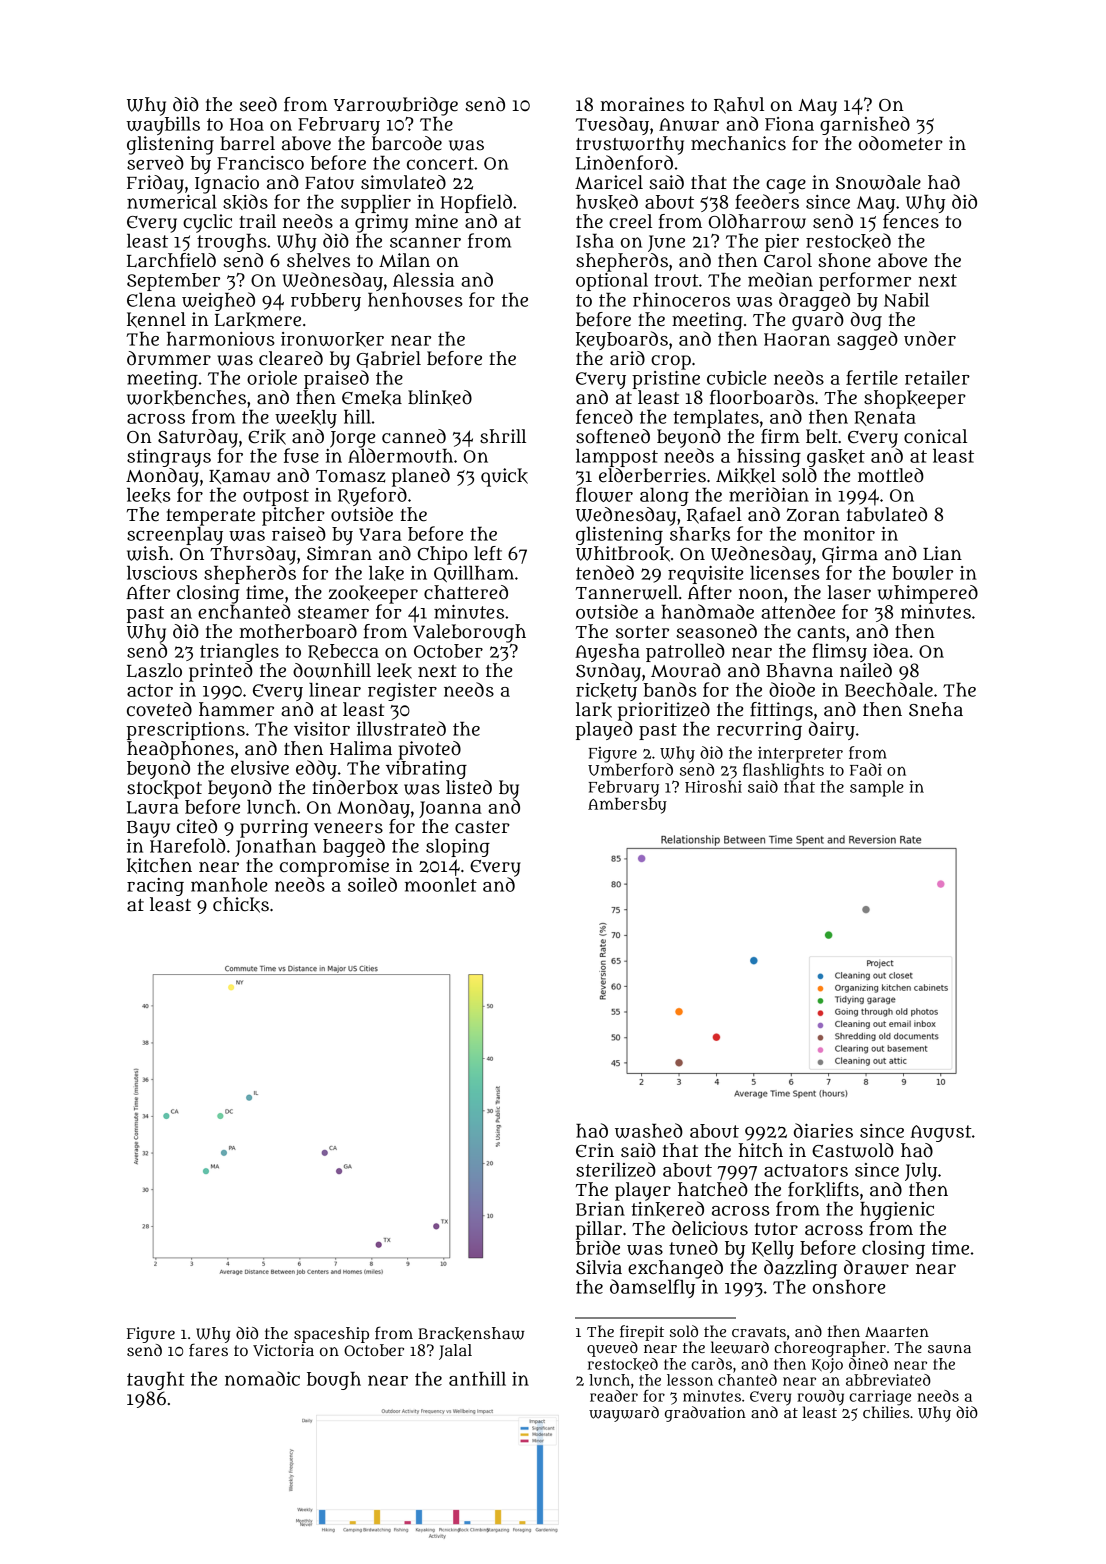 The height and width of the screenshot is (1564, 1106). I want to click on tended, so click(605, 572).
